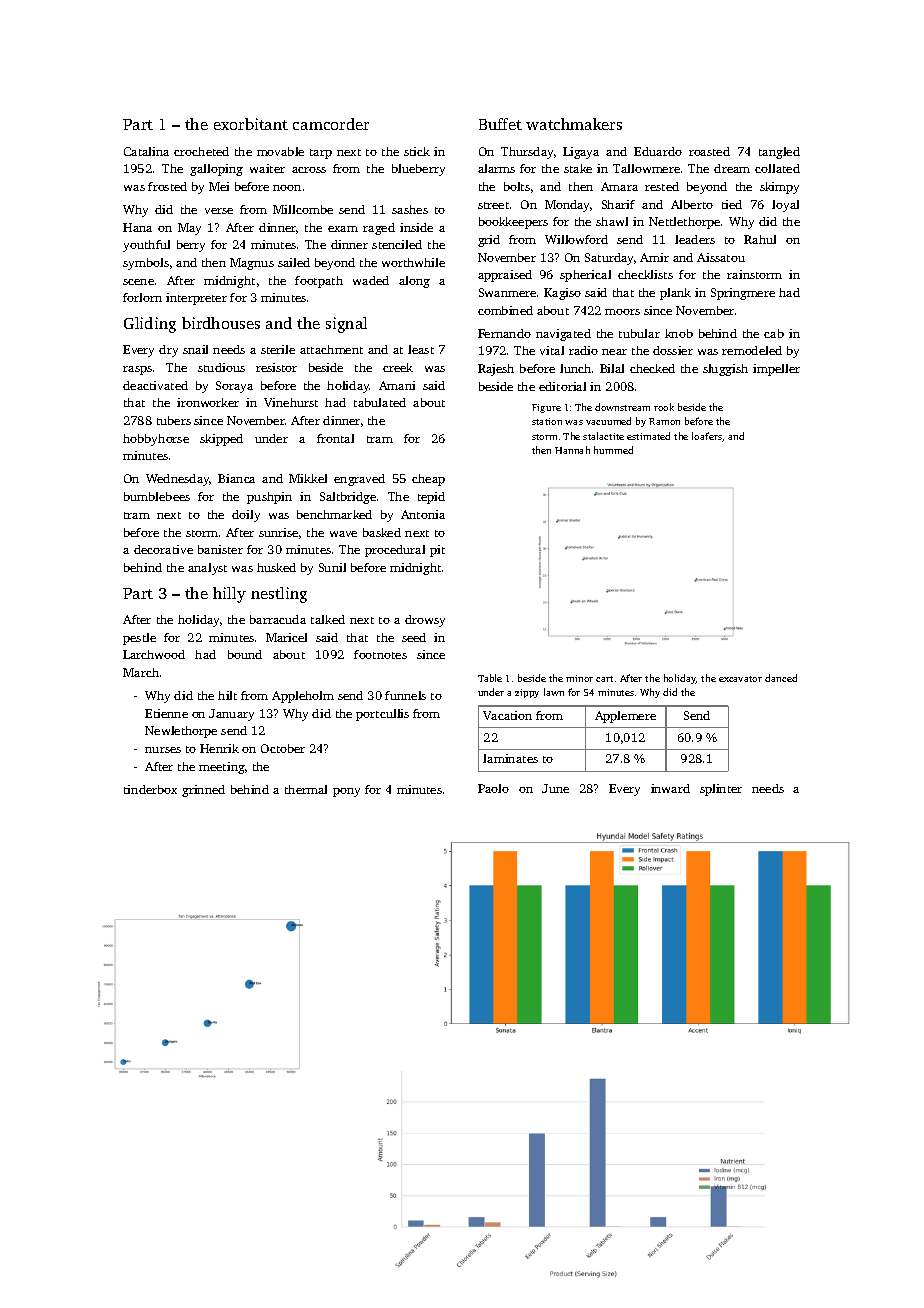  Describe the element at coordinates (331, 124) in the image. I see `camcorder` at that location.
